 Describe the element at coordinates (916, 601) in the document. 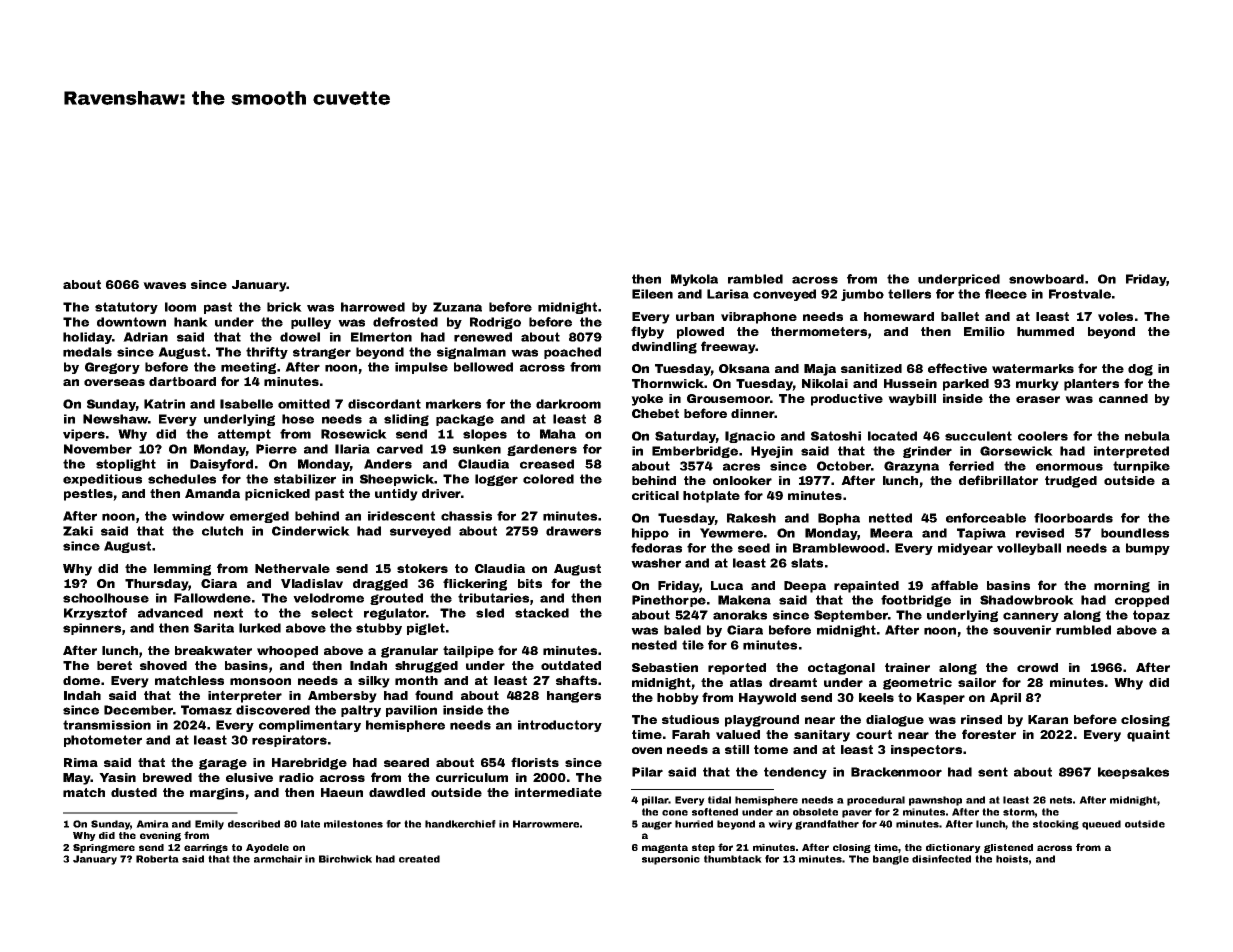

I see `footbridge` at that location.
